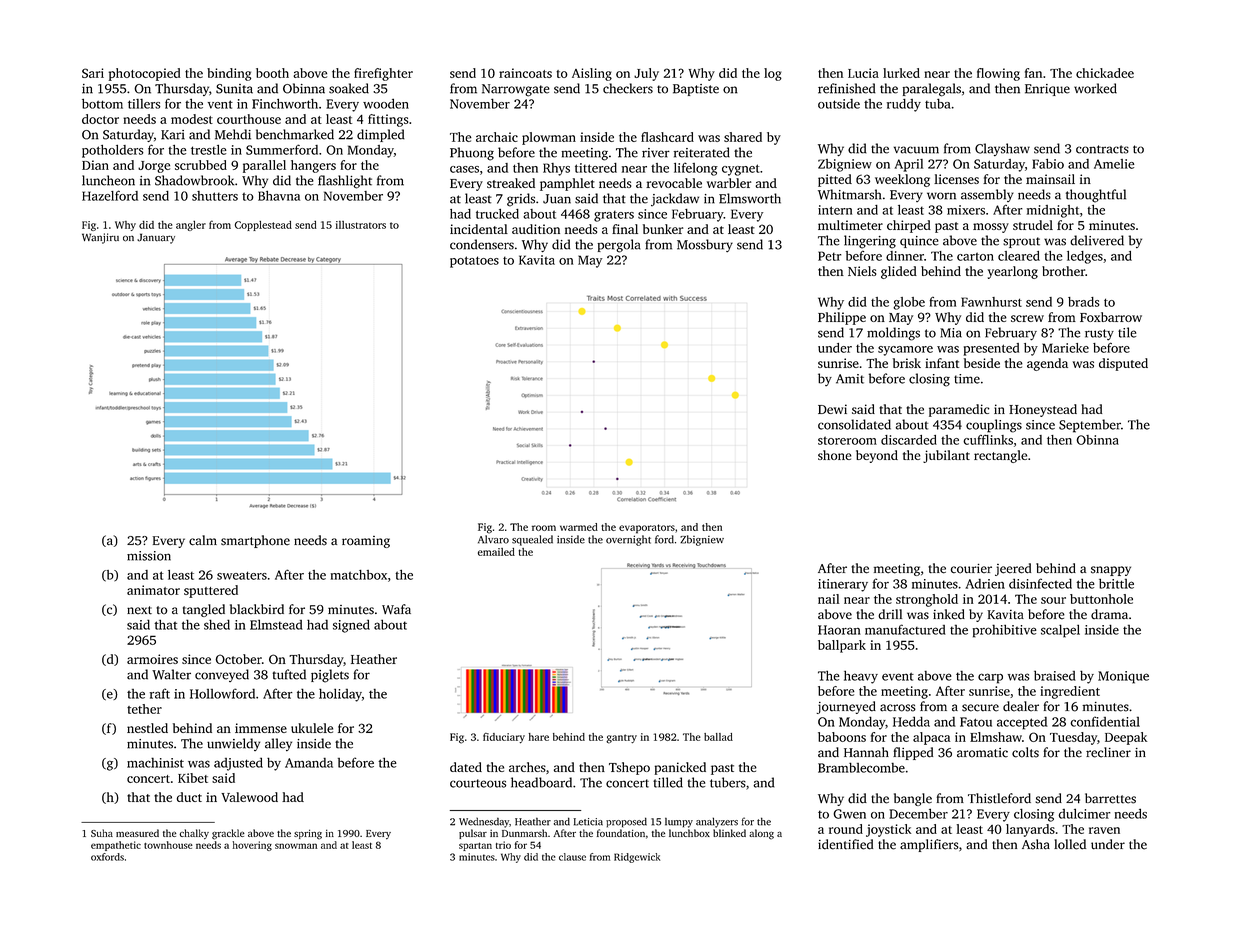  I want to click on chickadee, so click(1105, 73).
